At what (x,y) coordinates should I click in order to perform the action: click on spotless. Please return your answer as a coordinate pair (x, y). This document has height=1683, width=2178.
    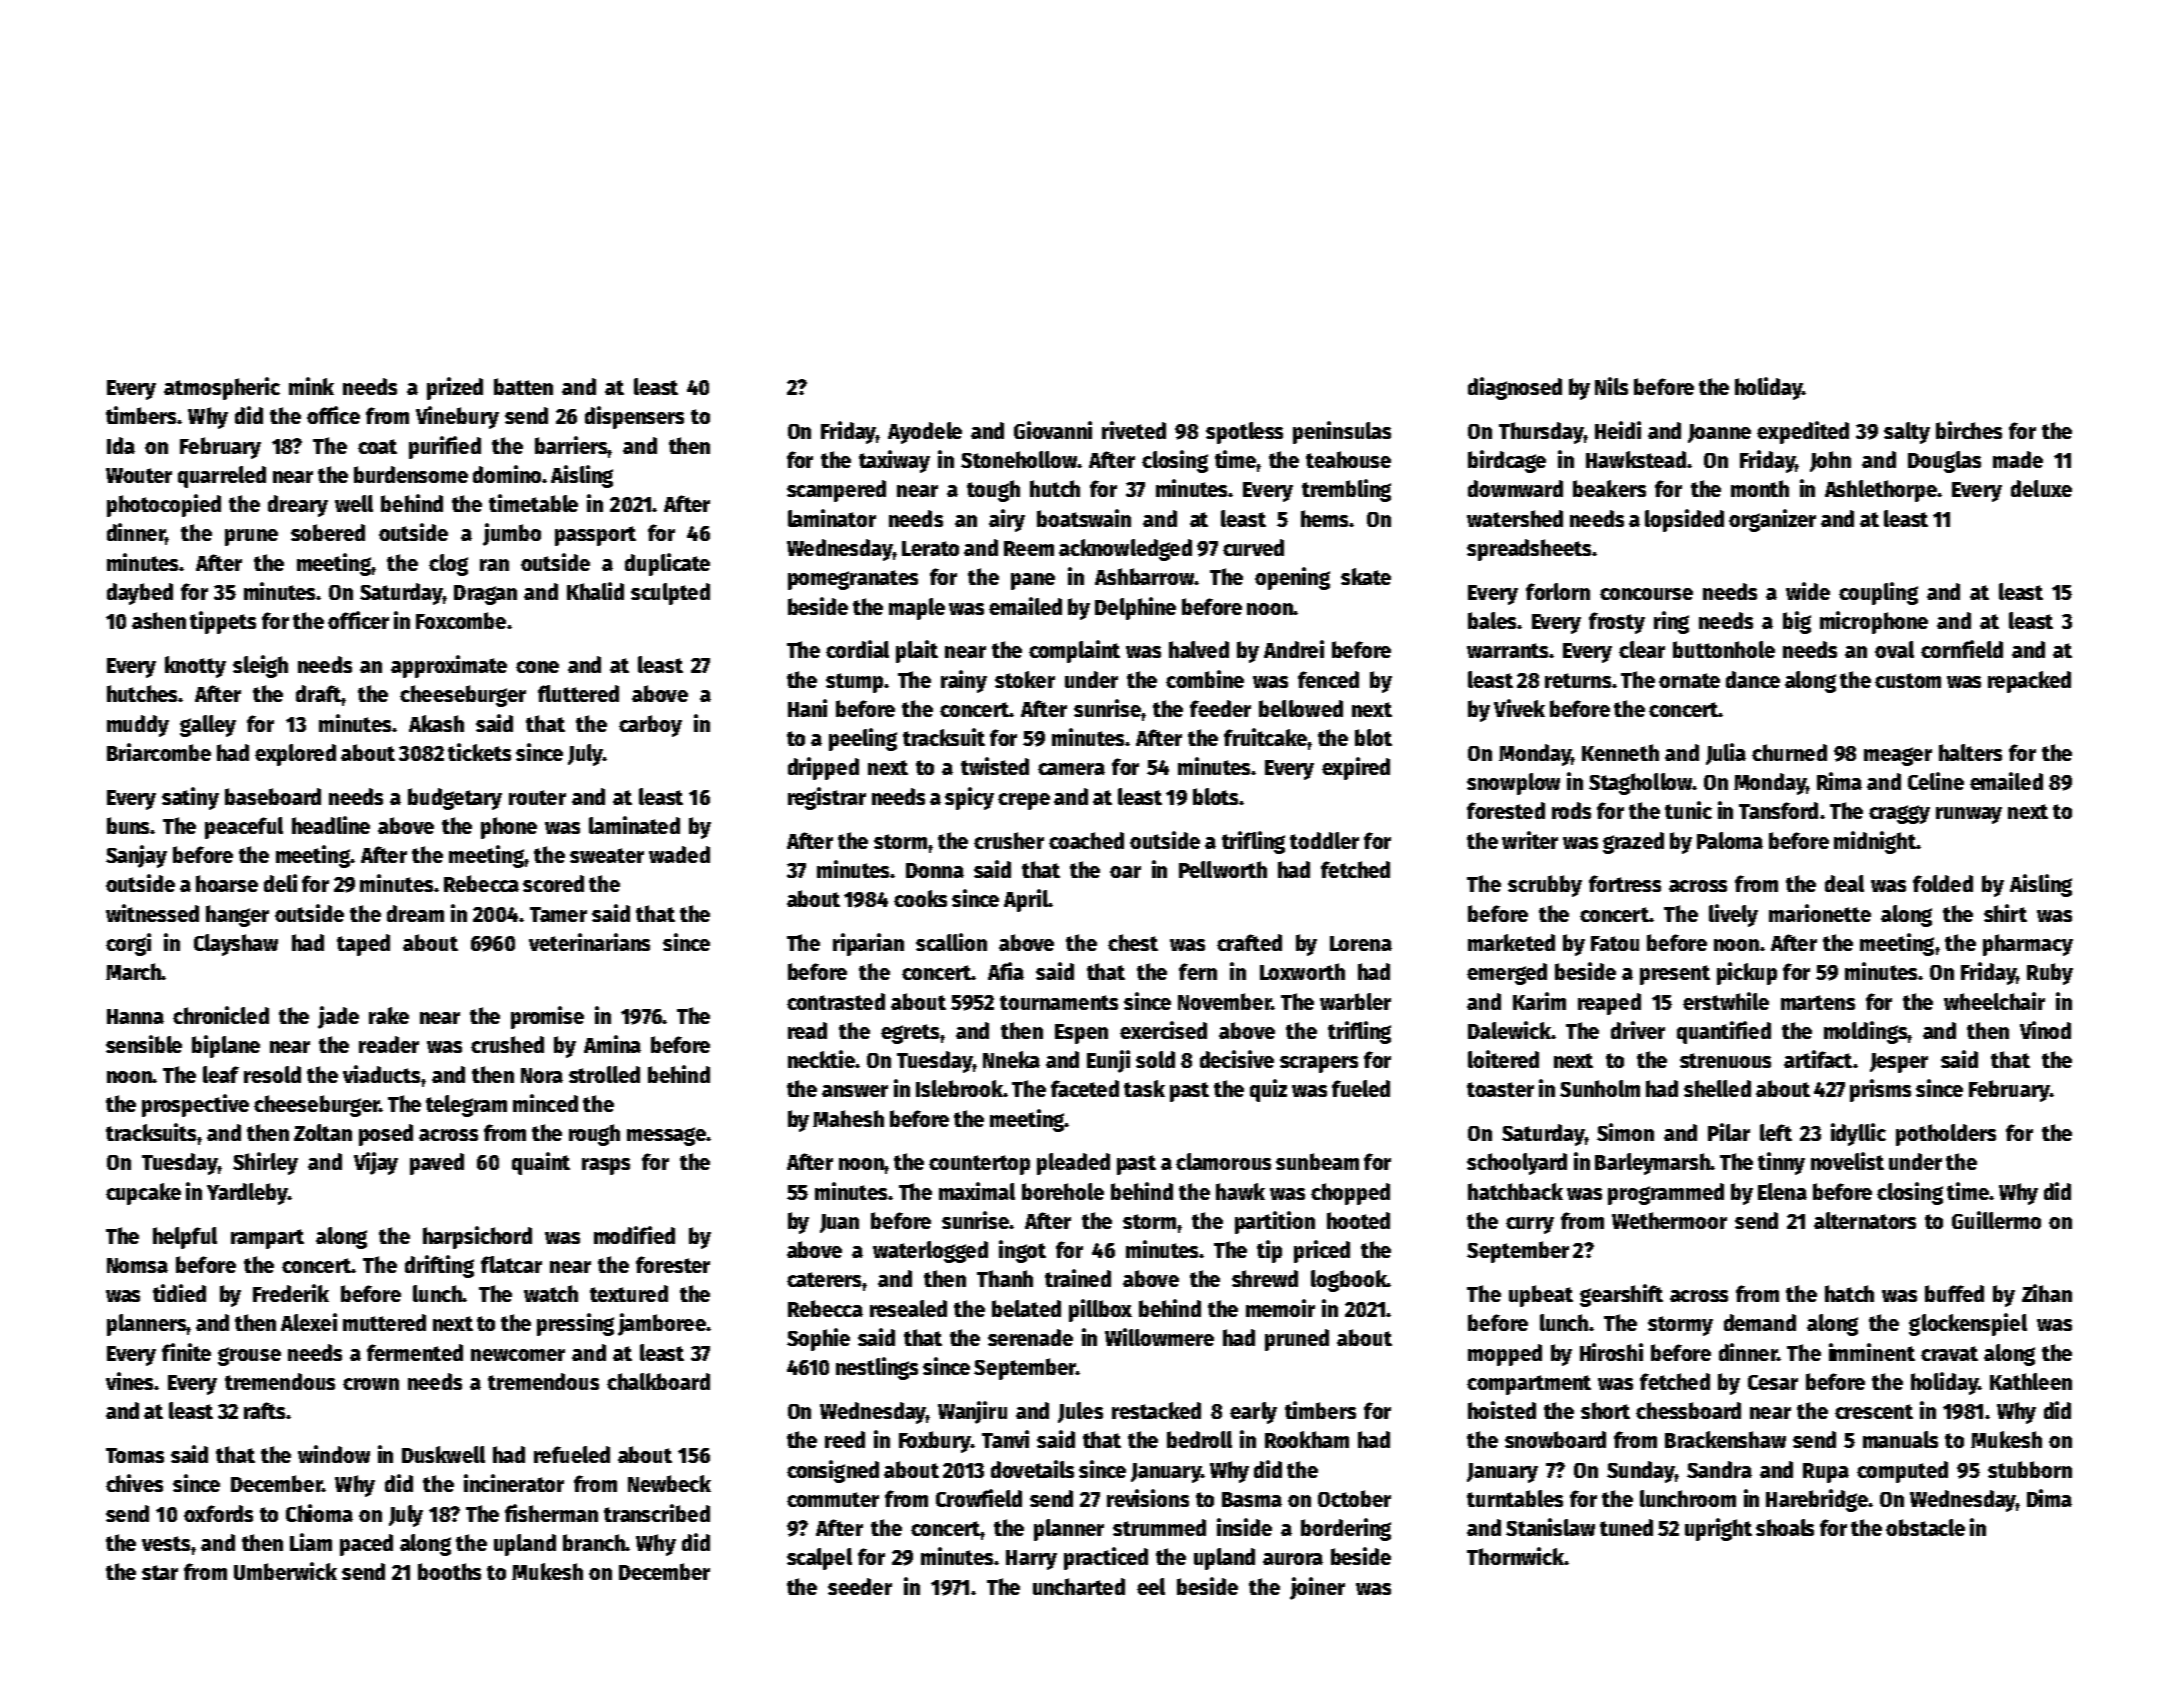
    Looking at the image, I should click on (1244, 433).
